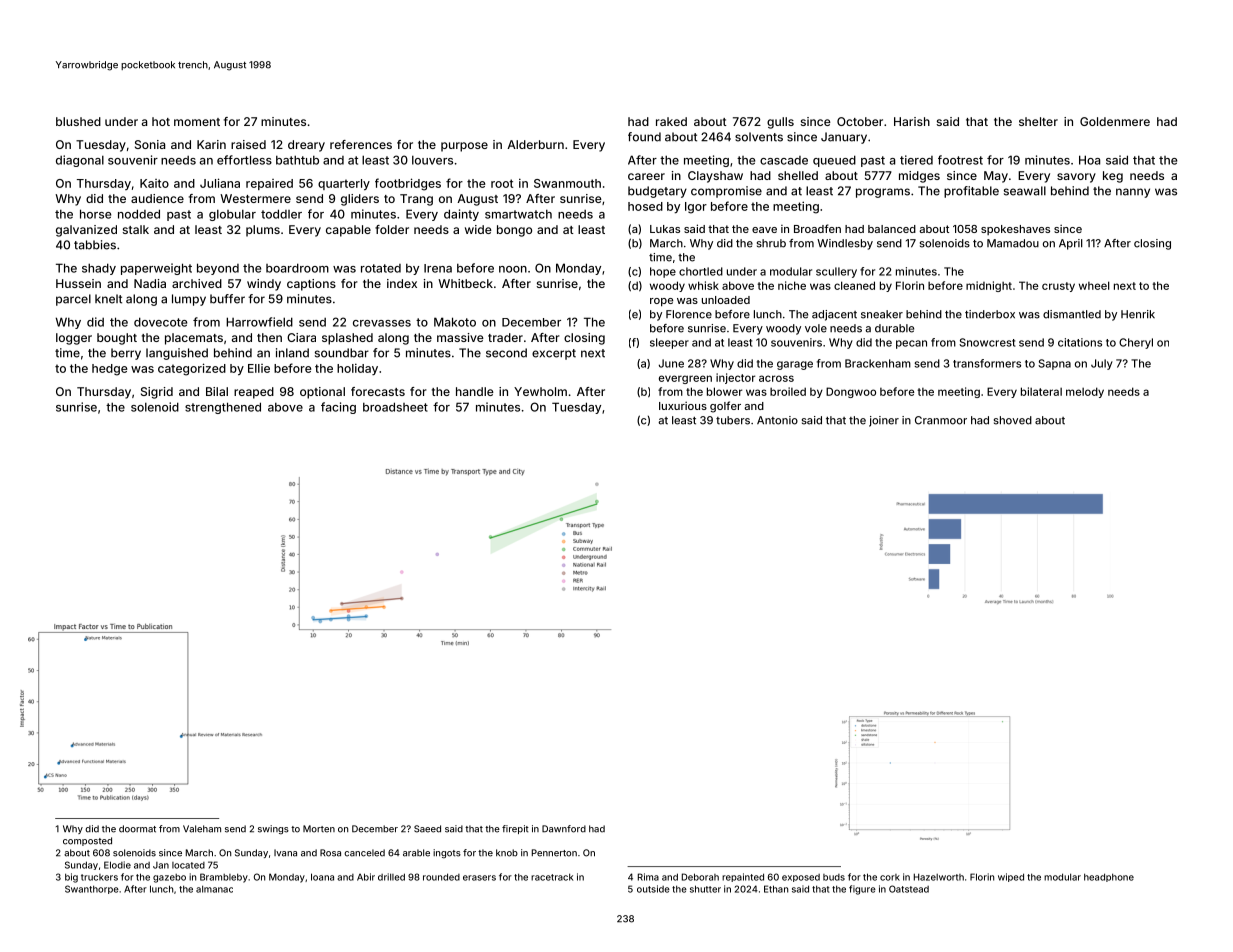 The height and width of the screenshot is (952, 1233). Describe the element at coordinates (564, 829) in the screenshot. I see `Dawnford` at that location.
